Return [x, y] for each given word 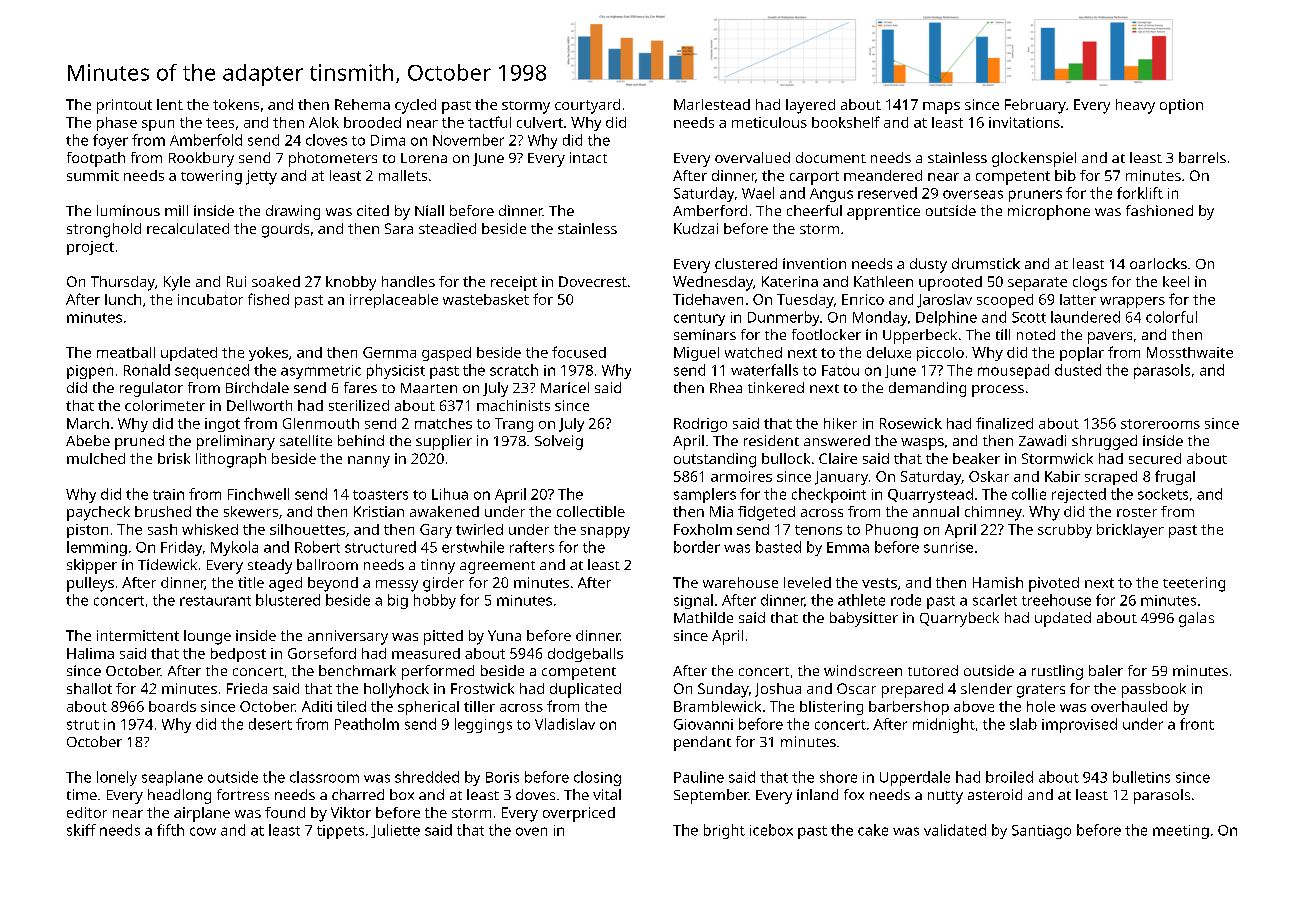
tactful [489, 122]
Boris [502, 777]
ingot [222, 425]
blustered [288, 600]
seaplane [172, 778]
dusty [928, 265]
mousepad [1013, 371]
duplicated [585, 690]
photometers [333, 159]
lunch [123, 299]
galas [1196, 619]
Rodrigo [700, 425]
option [1181, 106]
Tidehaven [708, 299]
